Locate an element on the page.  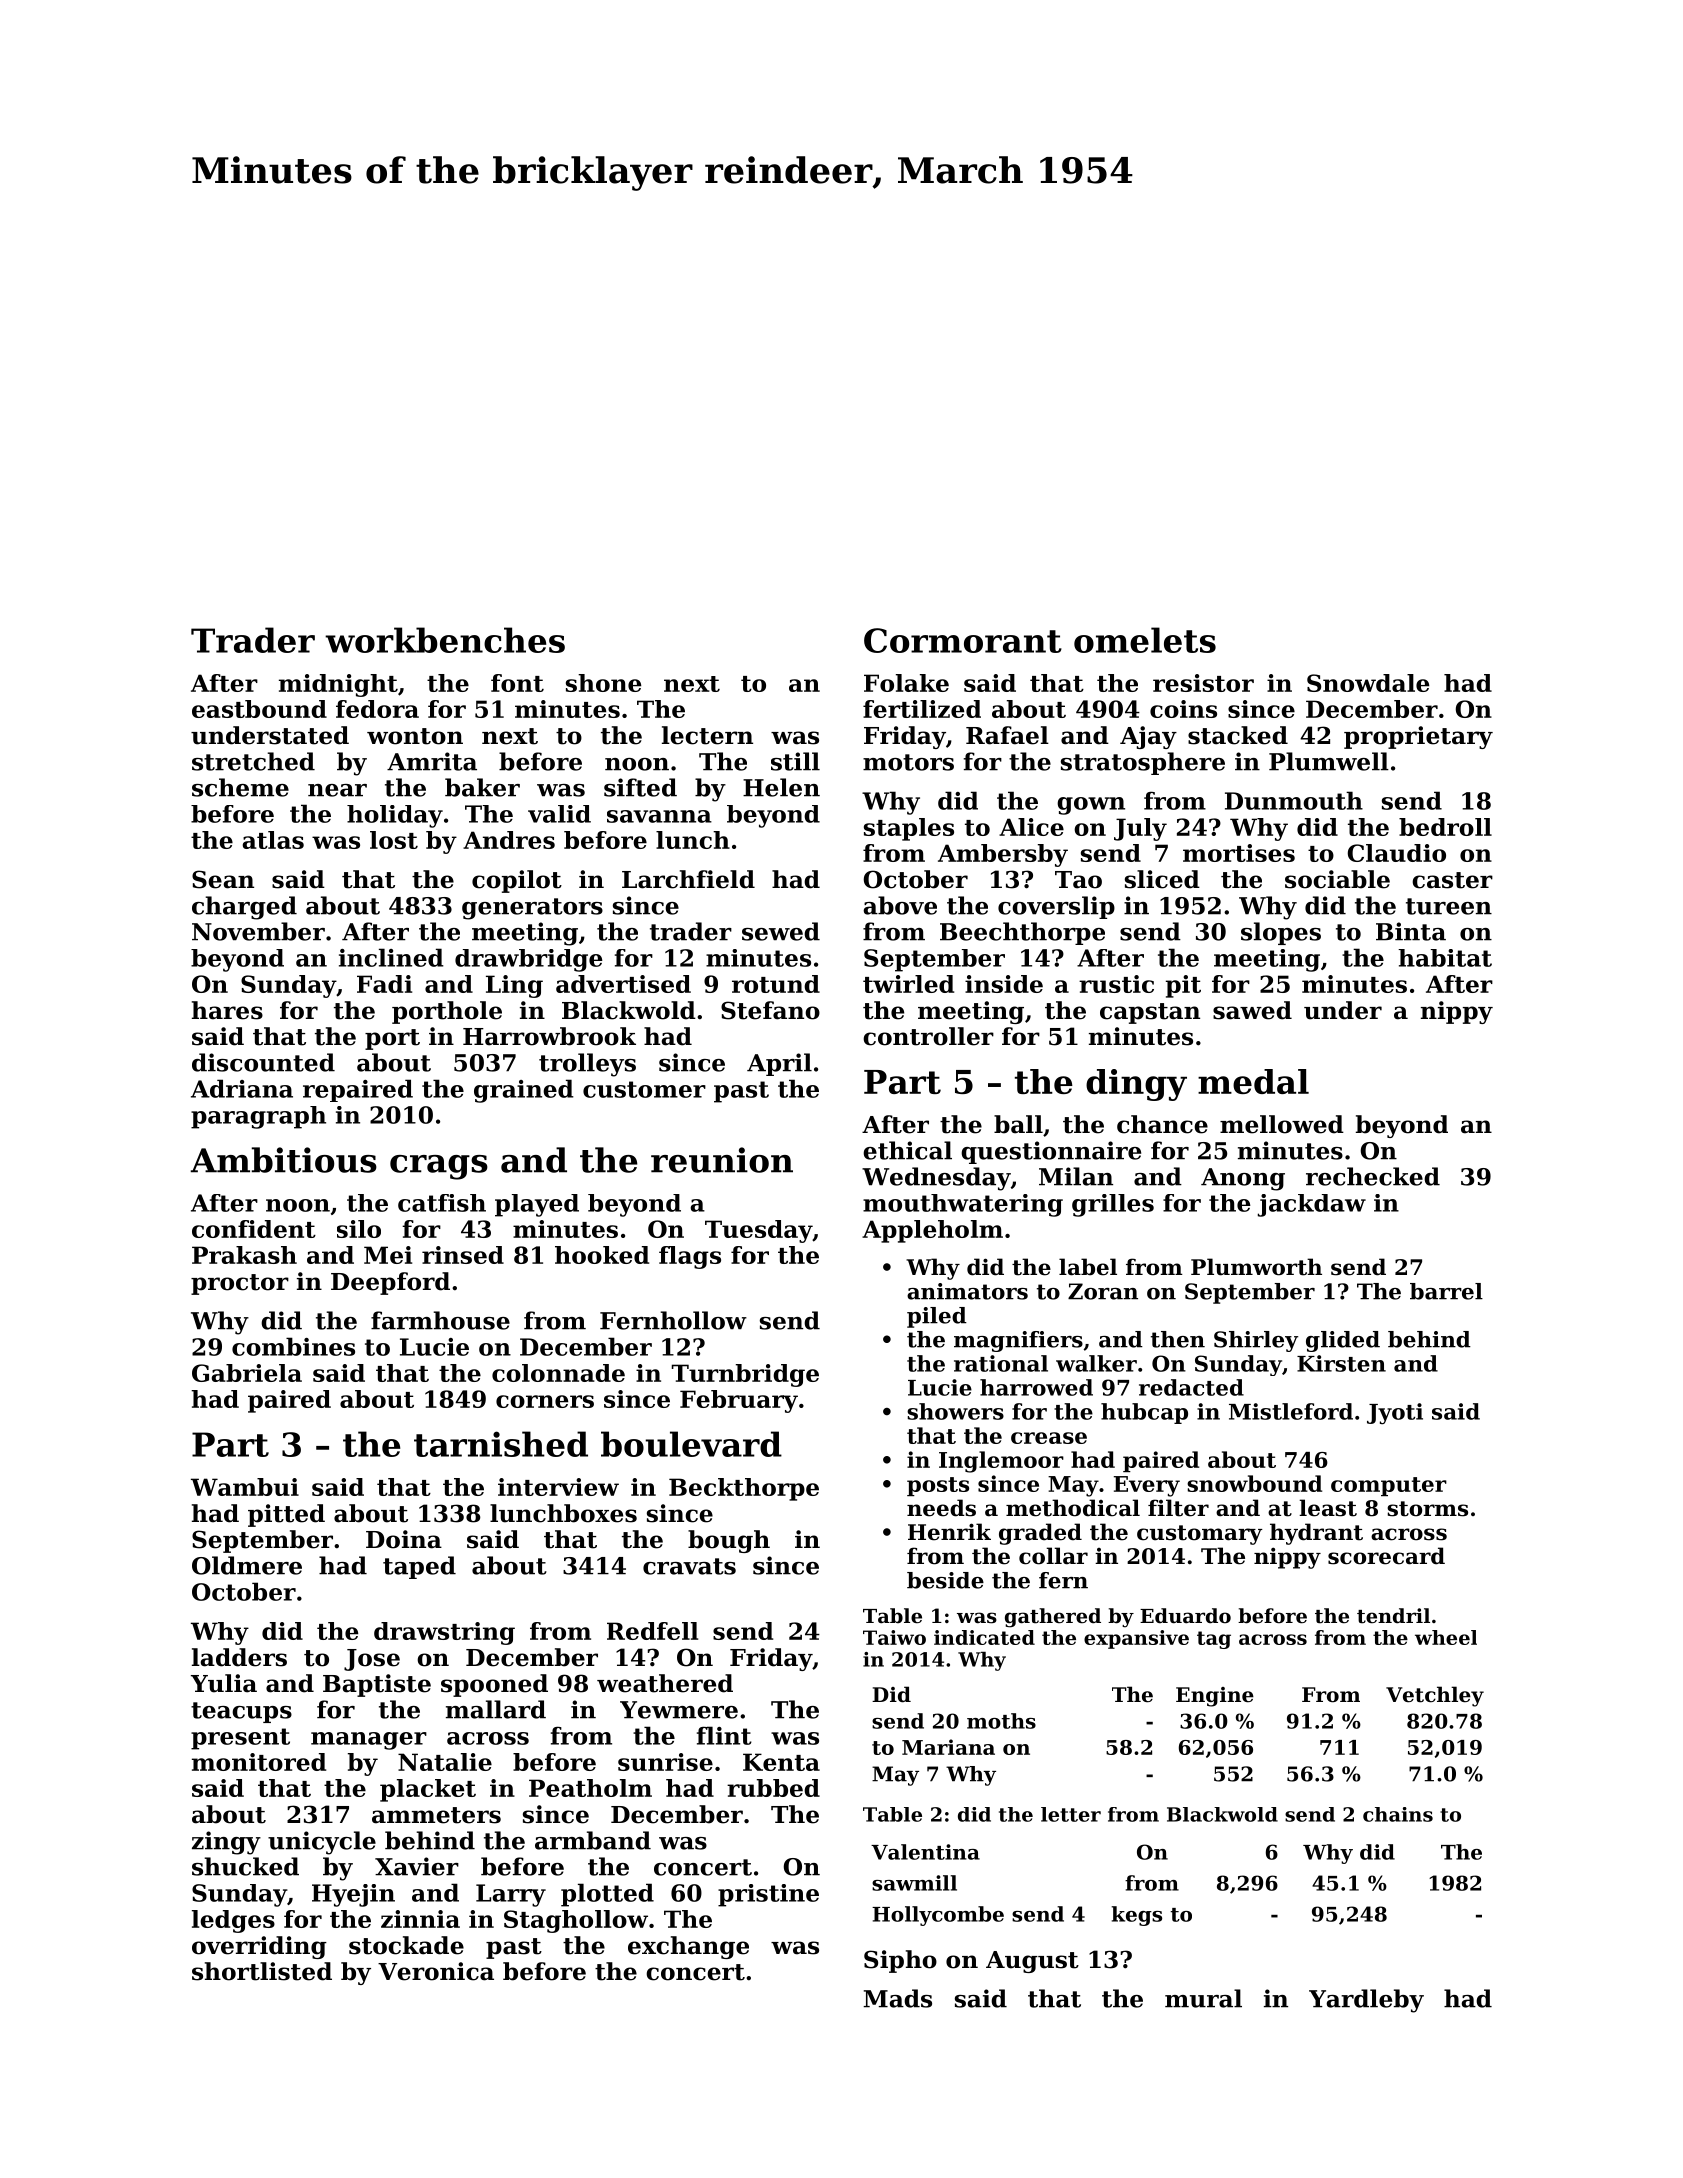
fedora is located at coordinates (377, 709).
